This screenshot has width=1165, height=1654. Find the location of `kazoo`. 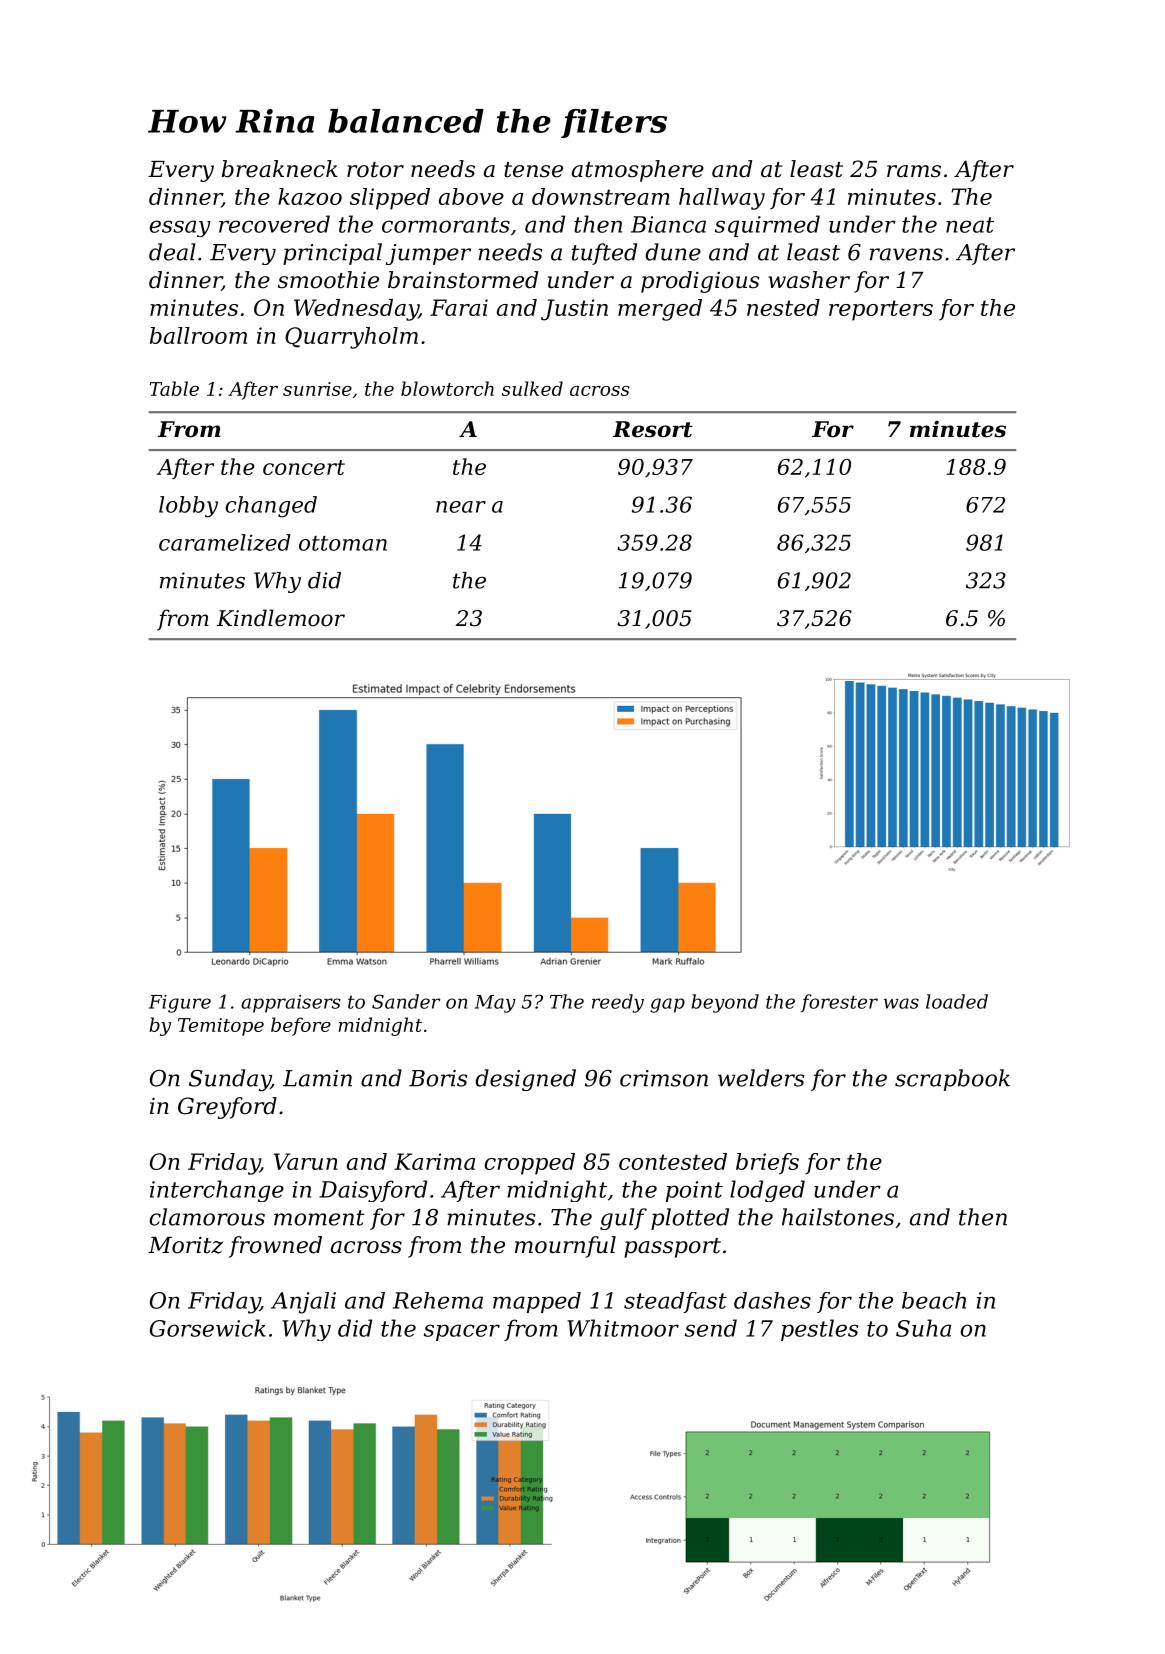

kazoo is located at coordinates (310, 196).
